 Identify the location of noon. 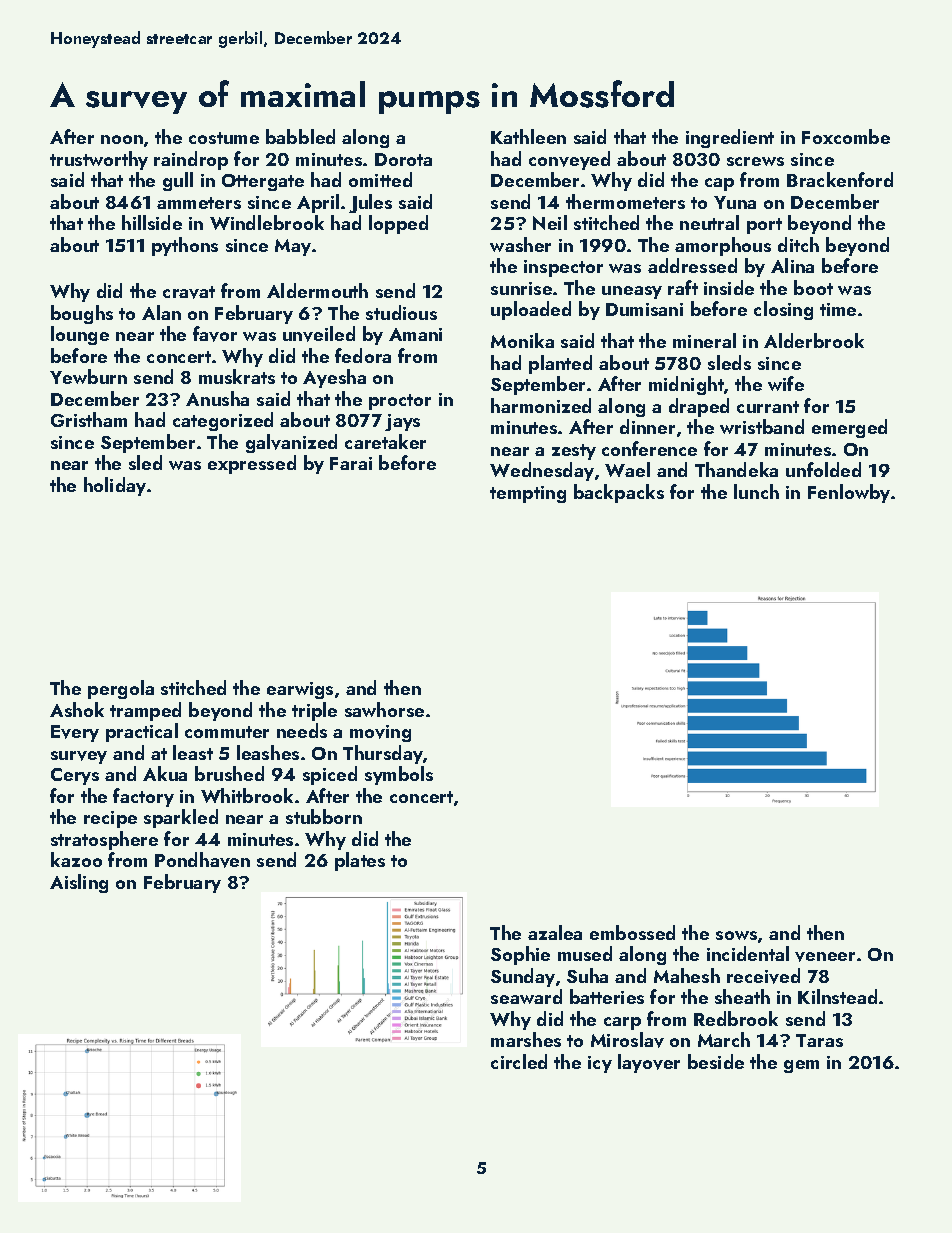
(122, 139).
